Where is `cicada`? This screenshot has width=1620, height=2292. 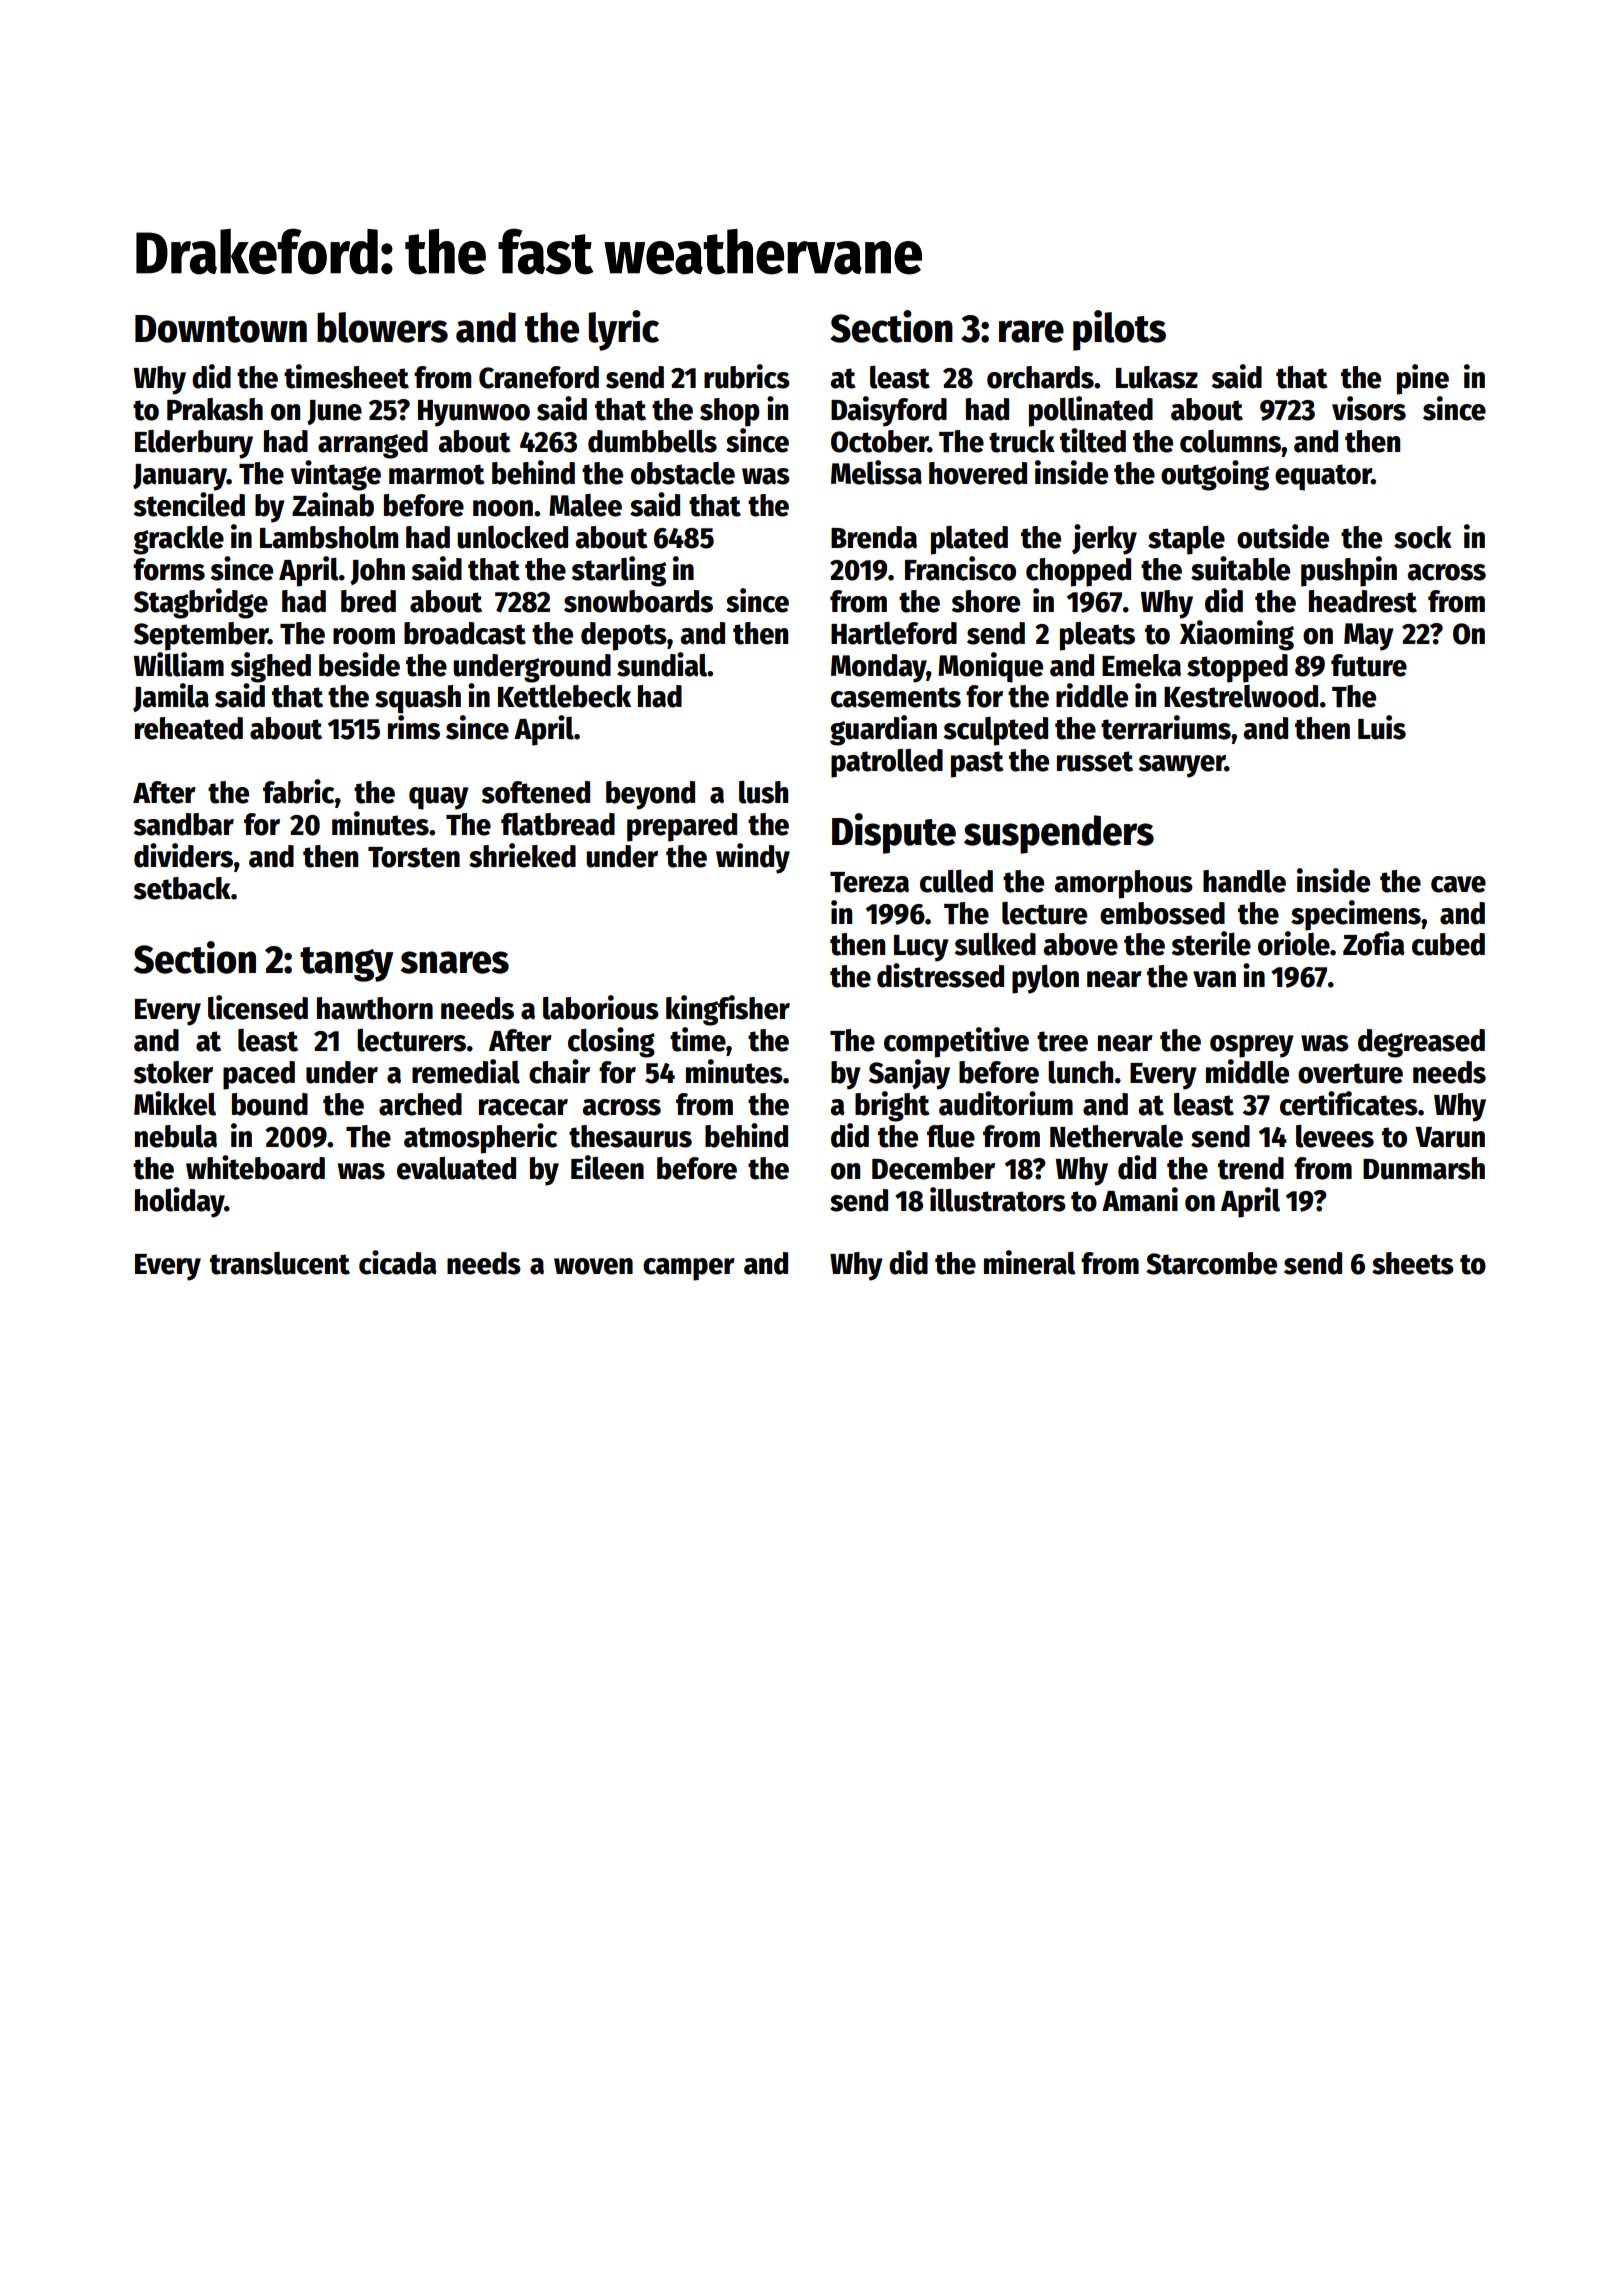 cicada is located at coordinates (398, 1262).
